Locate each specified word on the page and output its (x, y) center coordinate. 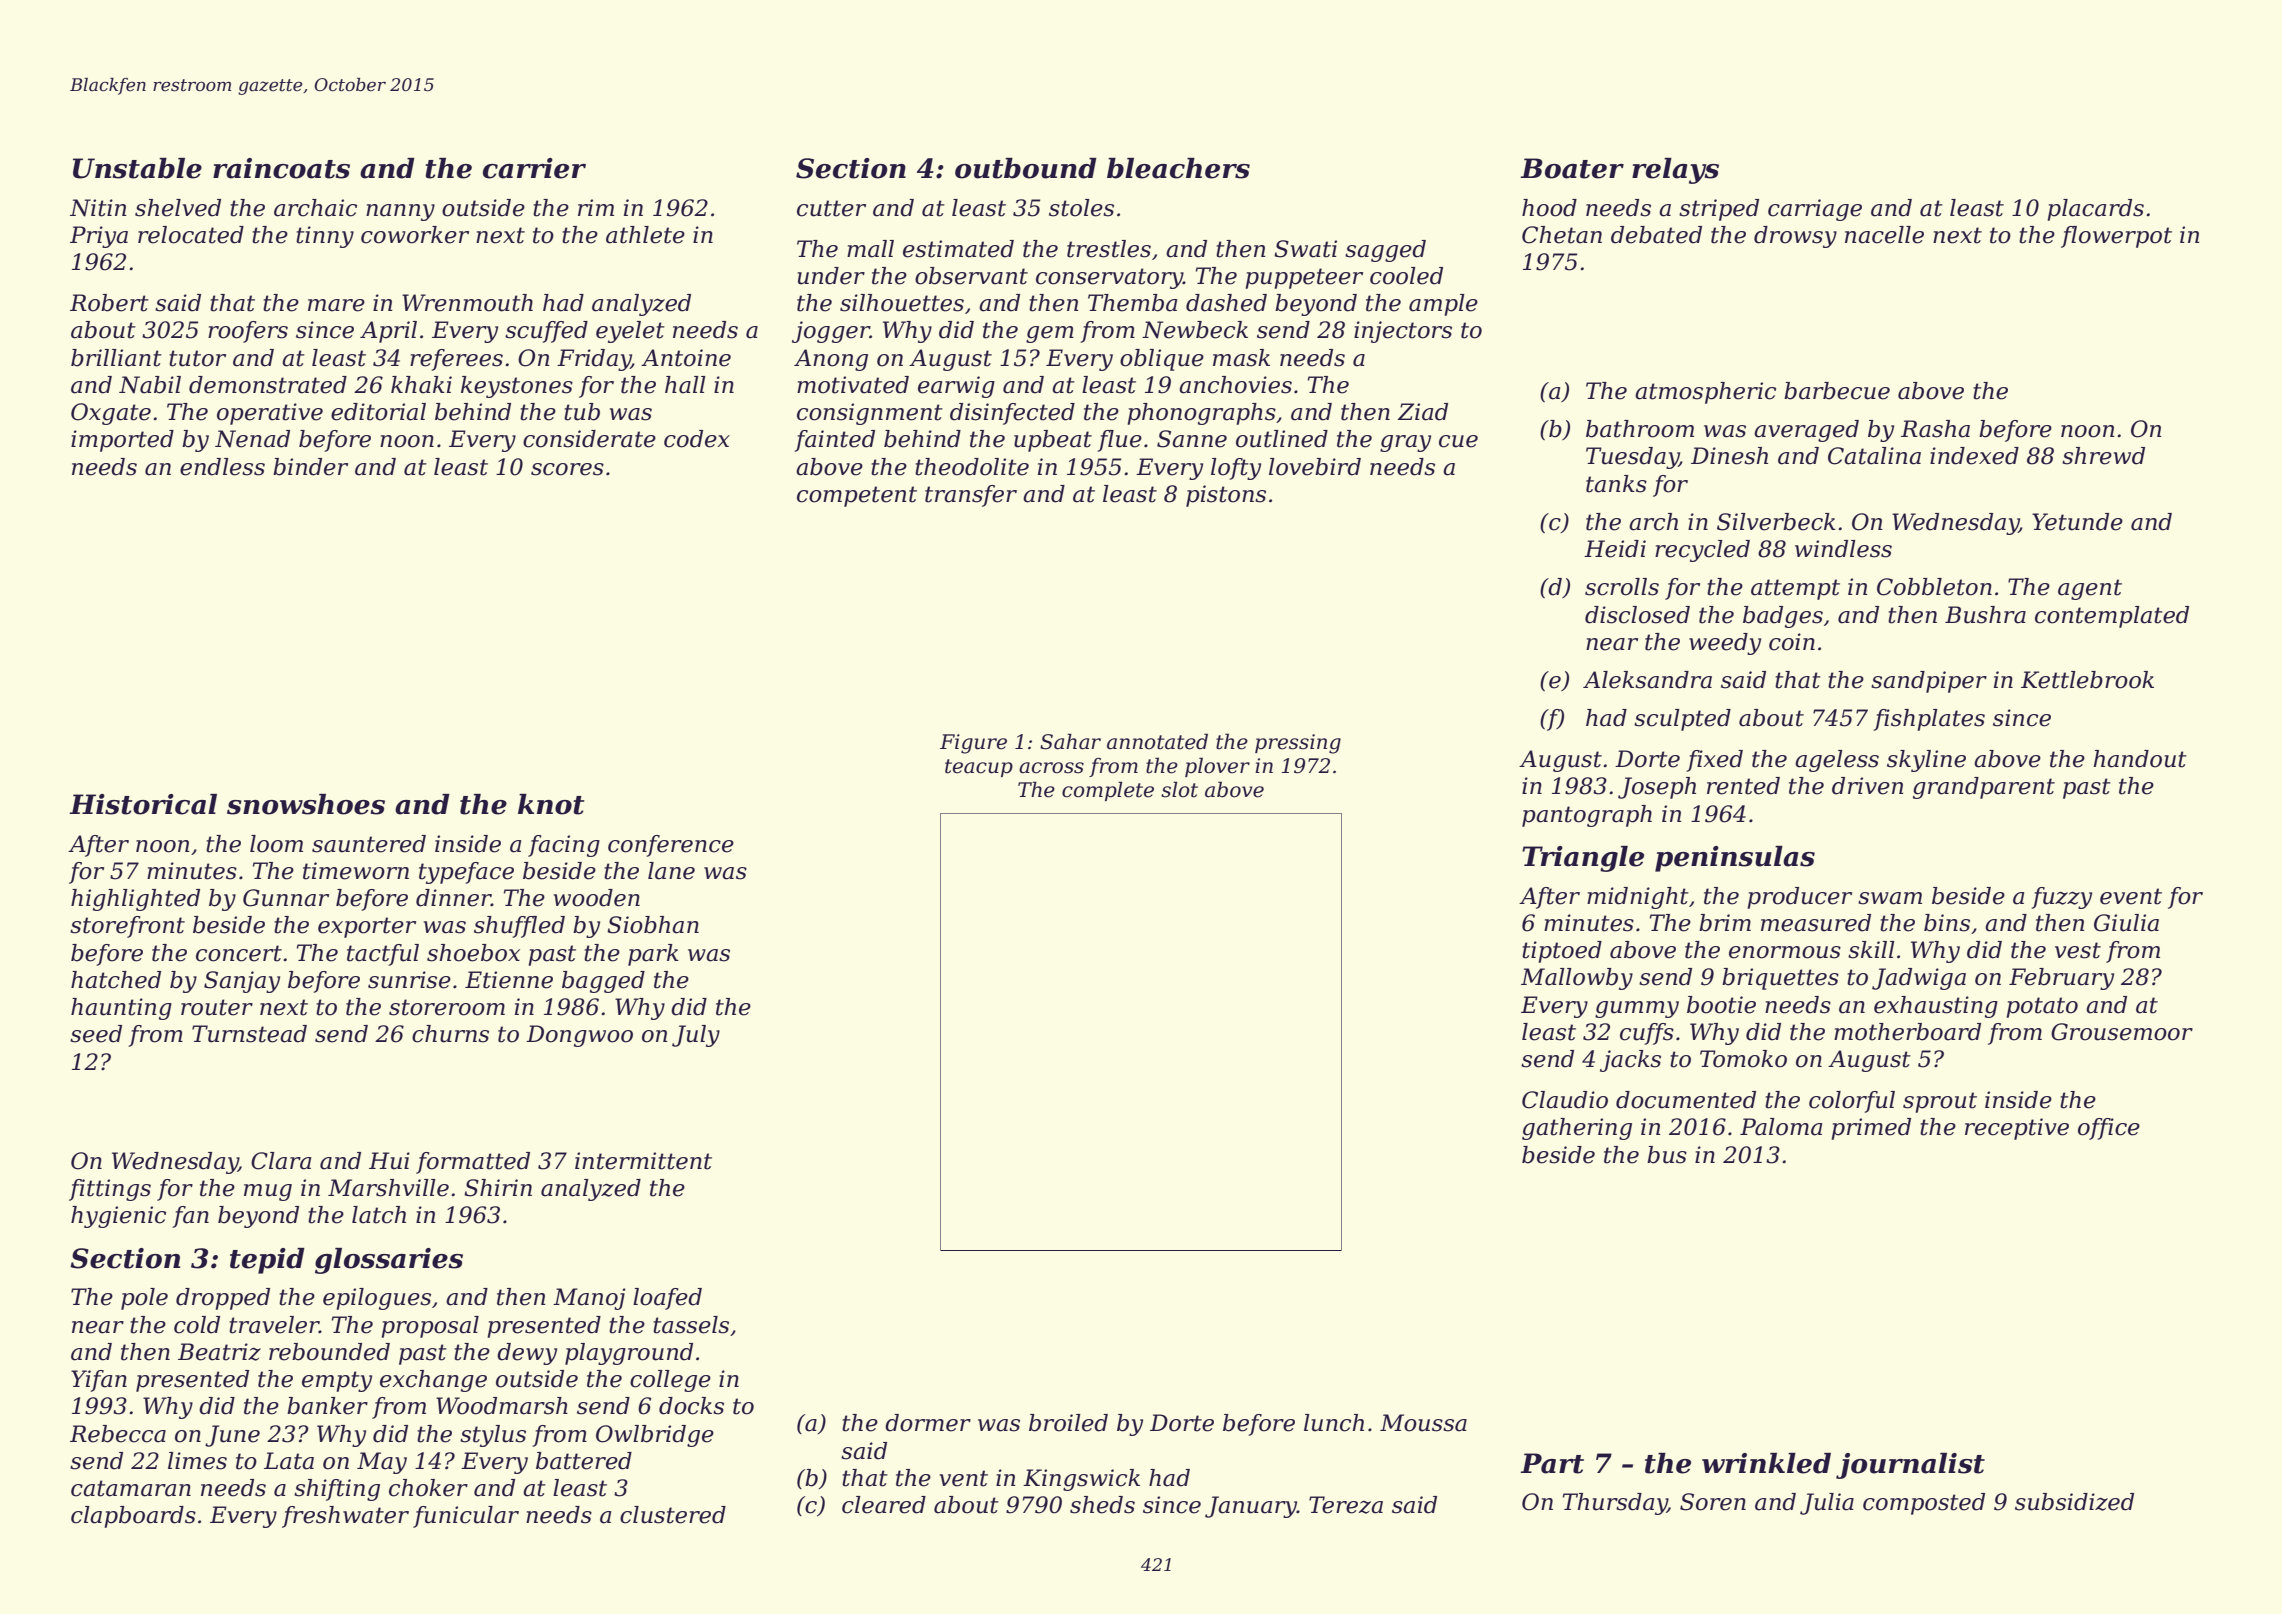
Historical (143, 804)
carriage (1815, 210)
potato (2042, 1007)
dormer (928, 1423)
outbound (1026, 168)
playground (629, 1354)
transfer (971, 496)
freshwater (345, 1517)
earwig (956, 387)
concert (239, 953)
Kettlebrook (2087, 680)
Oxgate (111, 414)
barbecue (1837, 391)
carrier (534, 168)
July (696, 1036)
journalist (1910, 1466)
